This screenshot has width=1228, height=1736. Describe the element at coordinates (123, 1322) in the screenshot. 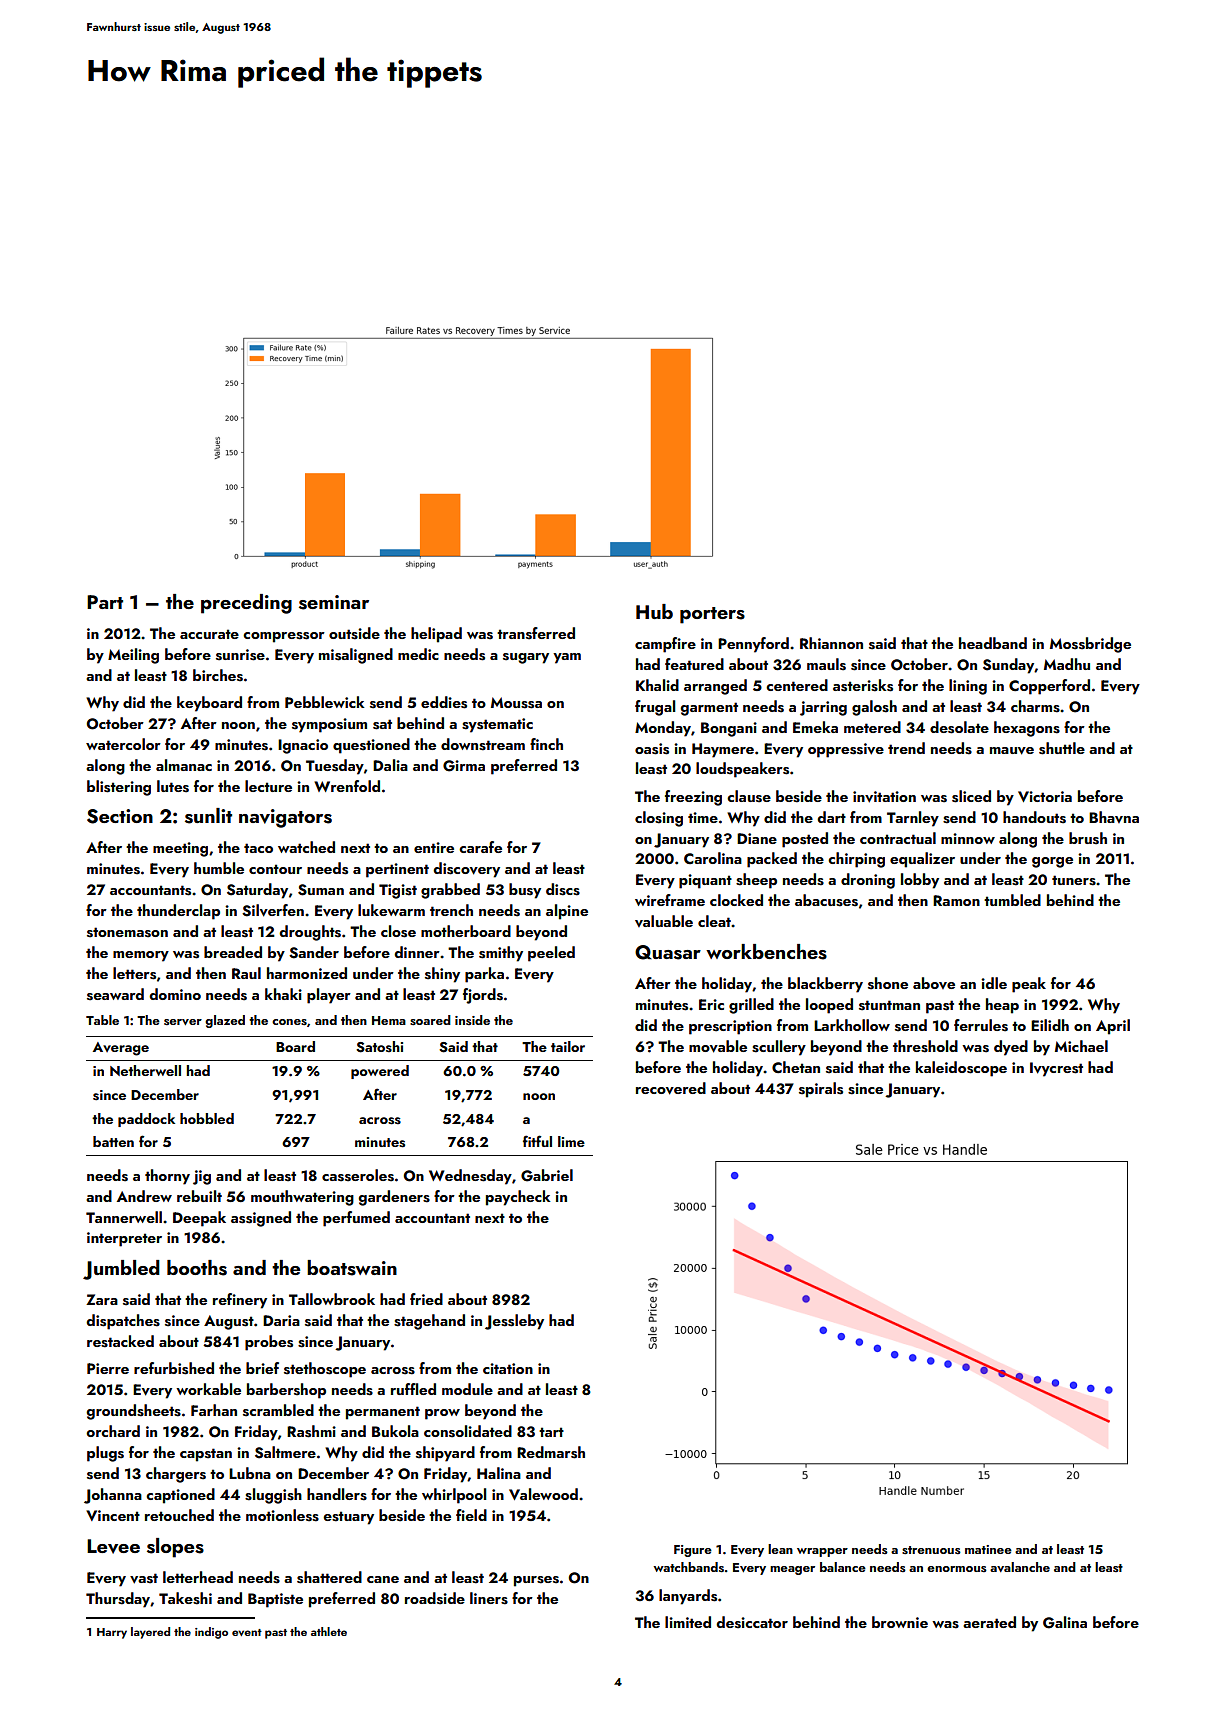

I see `dispatches` at that location.
